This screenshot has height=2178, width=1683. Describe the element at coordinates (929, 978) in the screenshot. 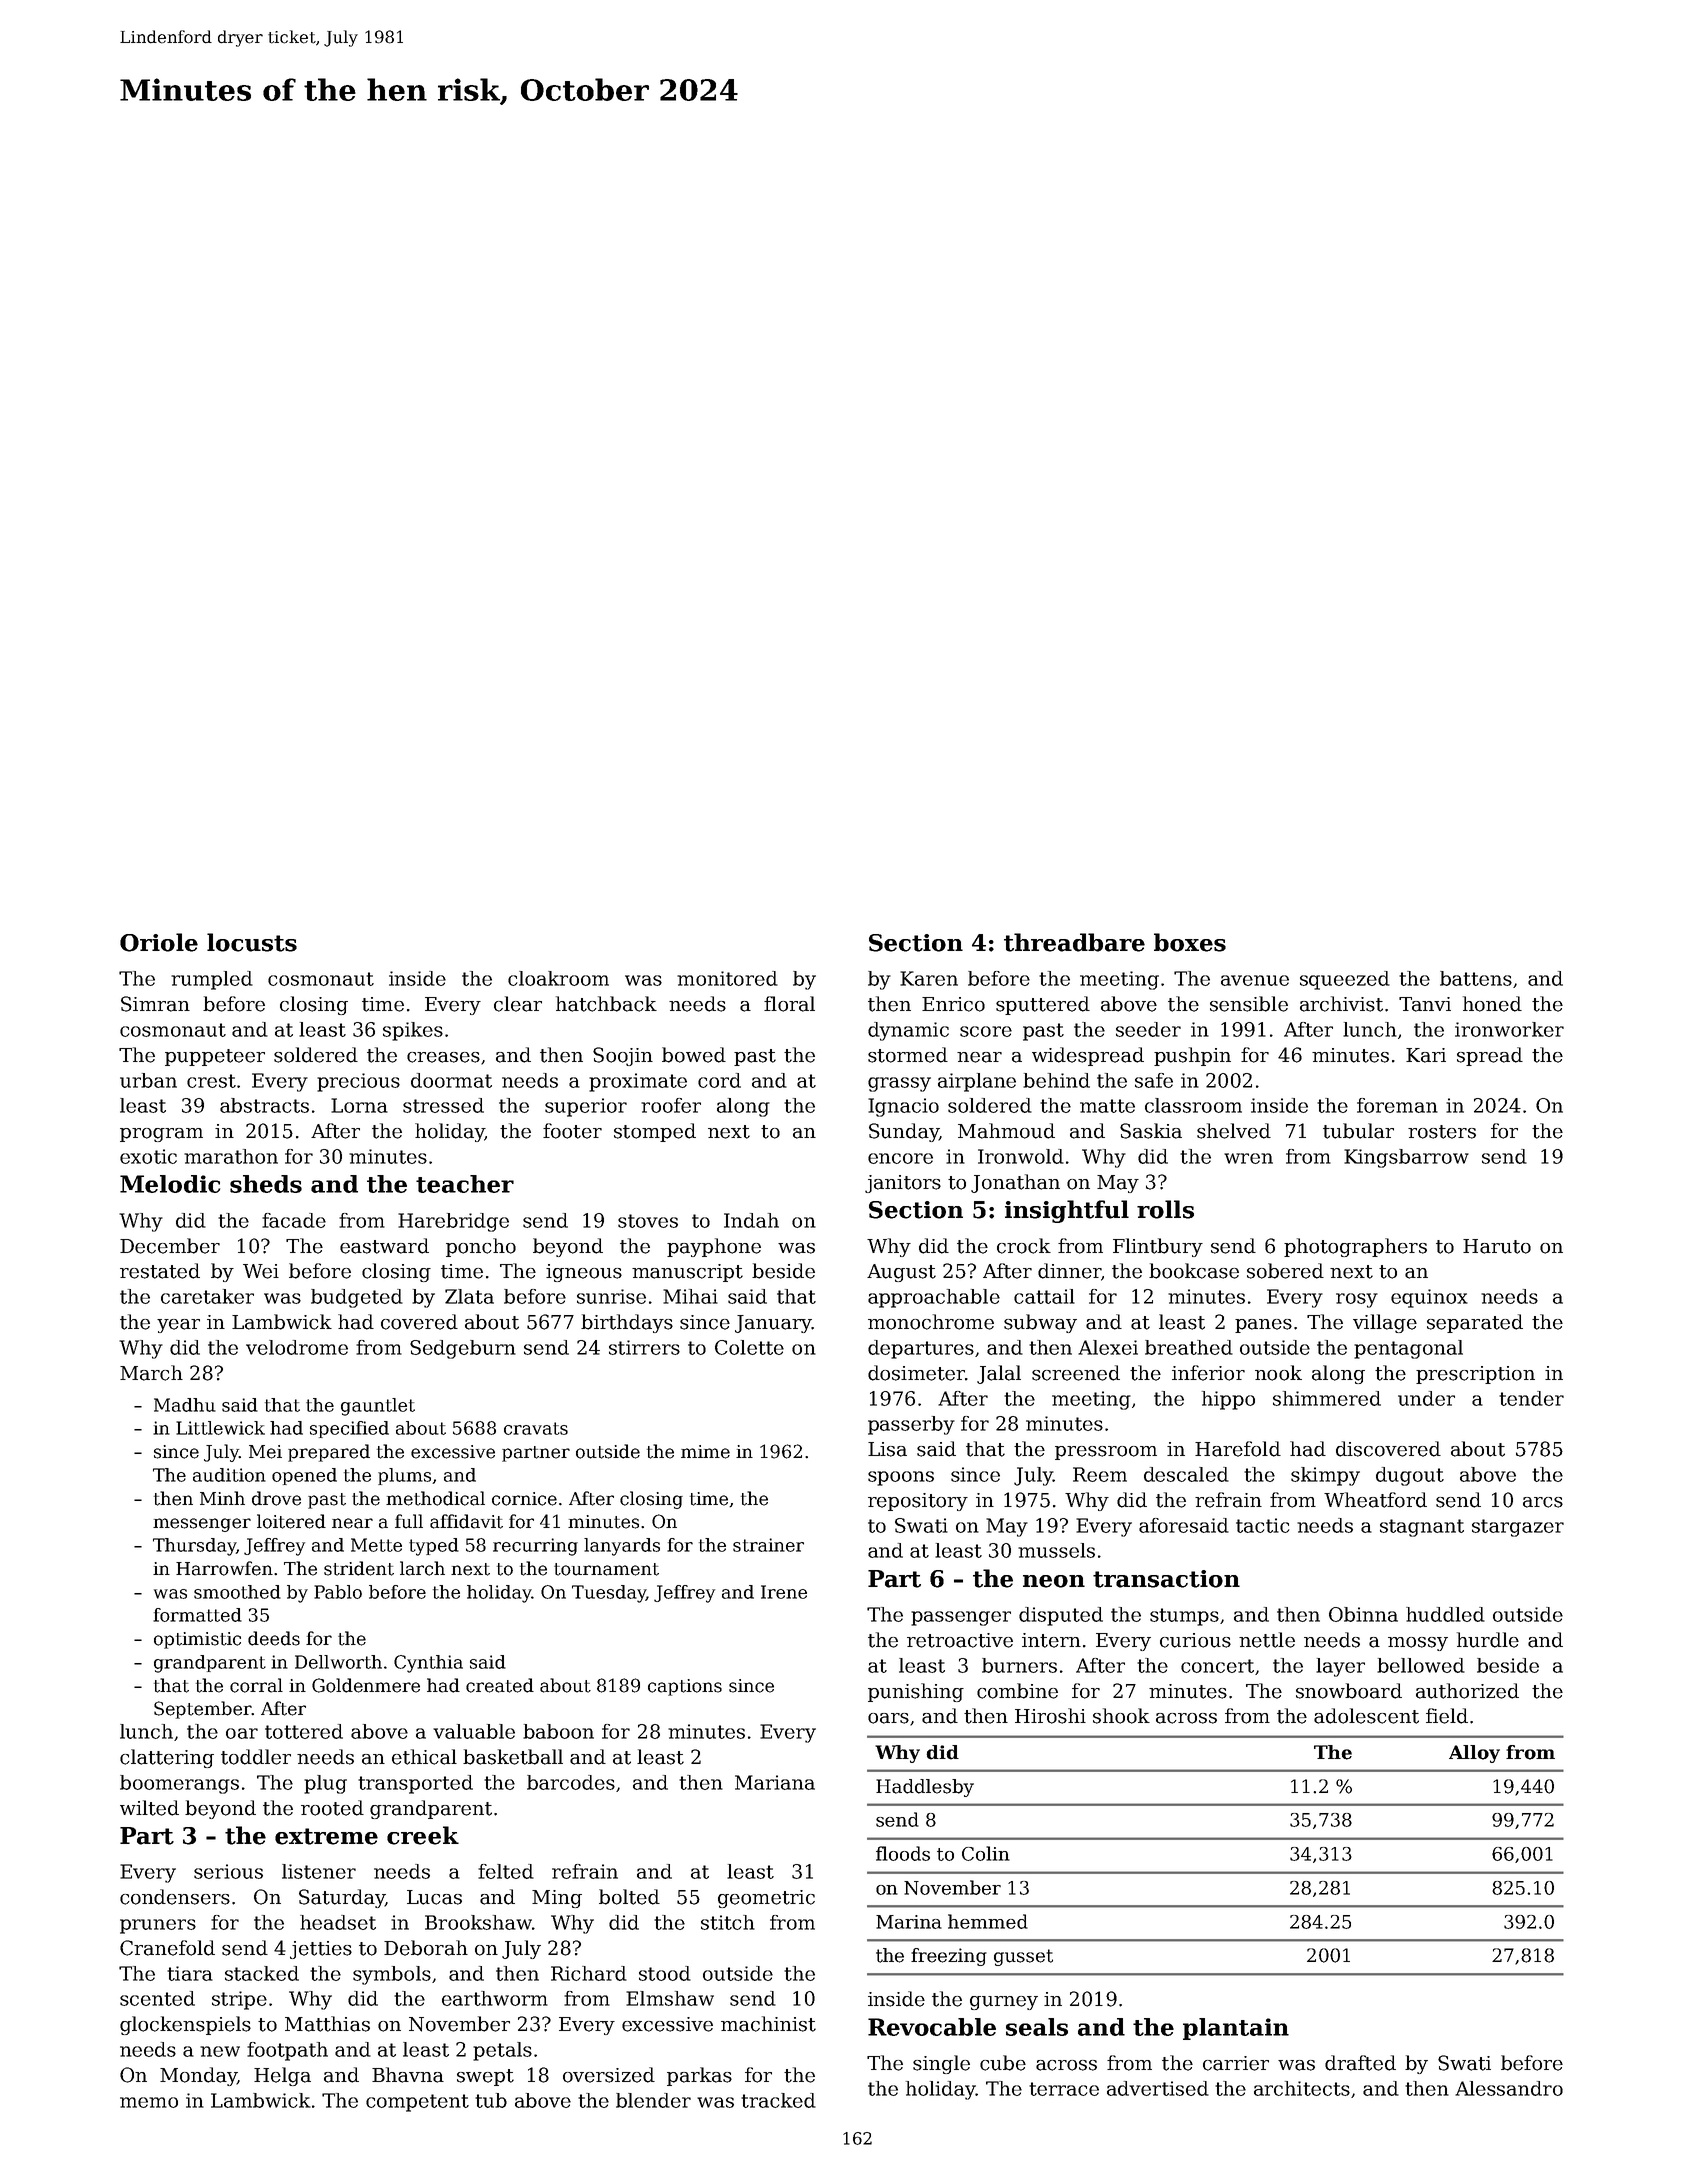

I see `Karen` at that location.
